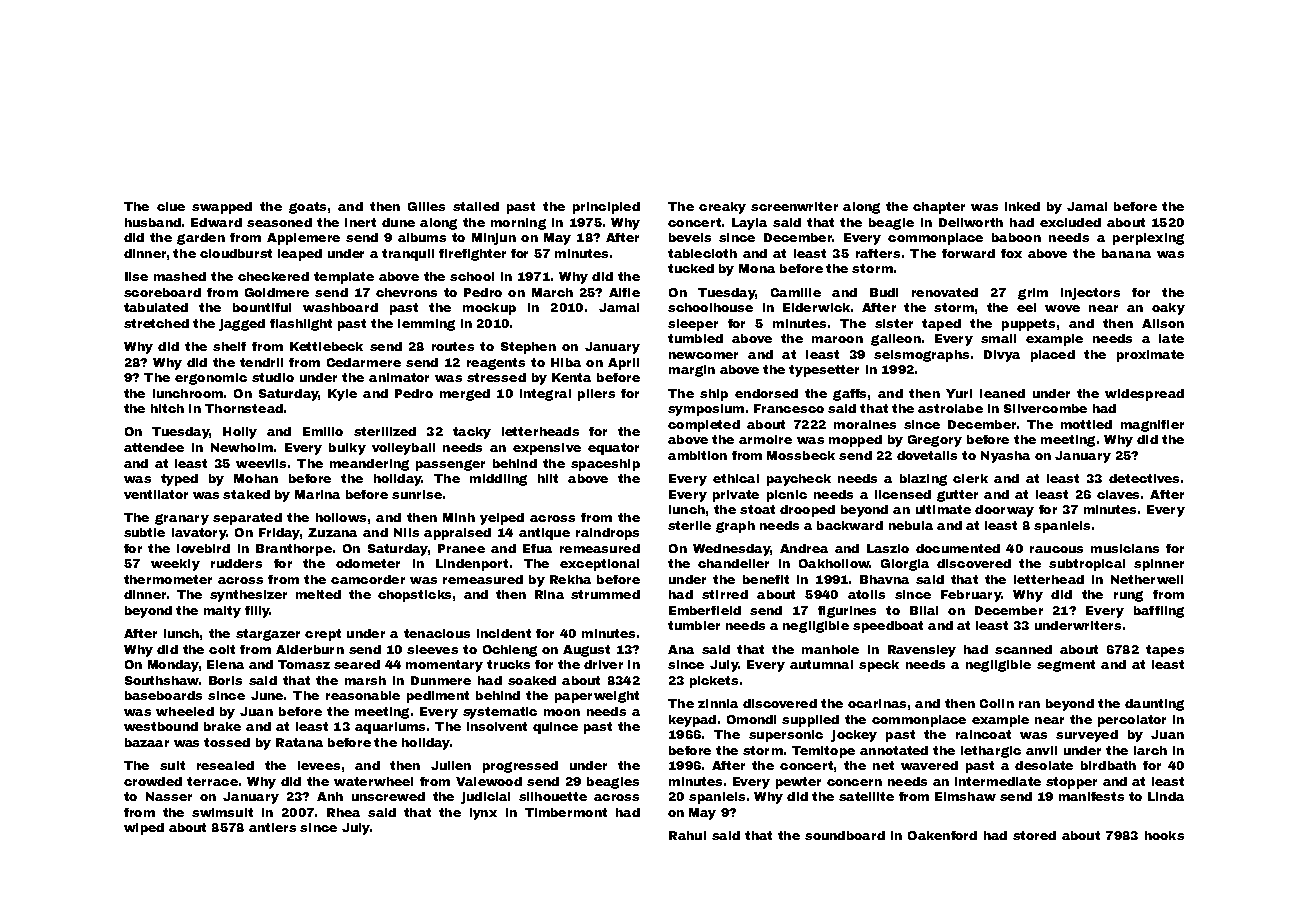  I want to click on antlers, so click(272, 827).
